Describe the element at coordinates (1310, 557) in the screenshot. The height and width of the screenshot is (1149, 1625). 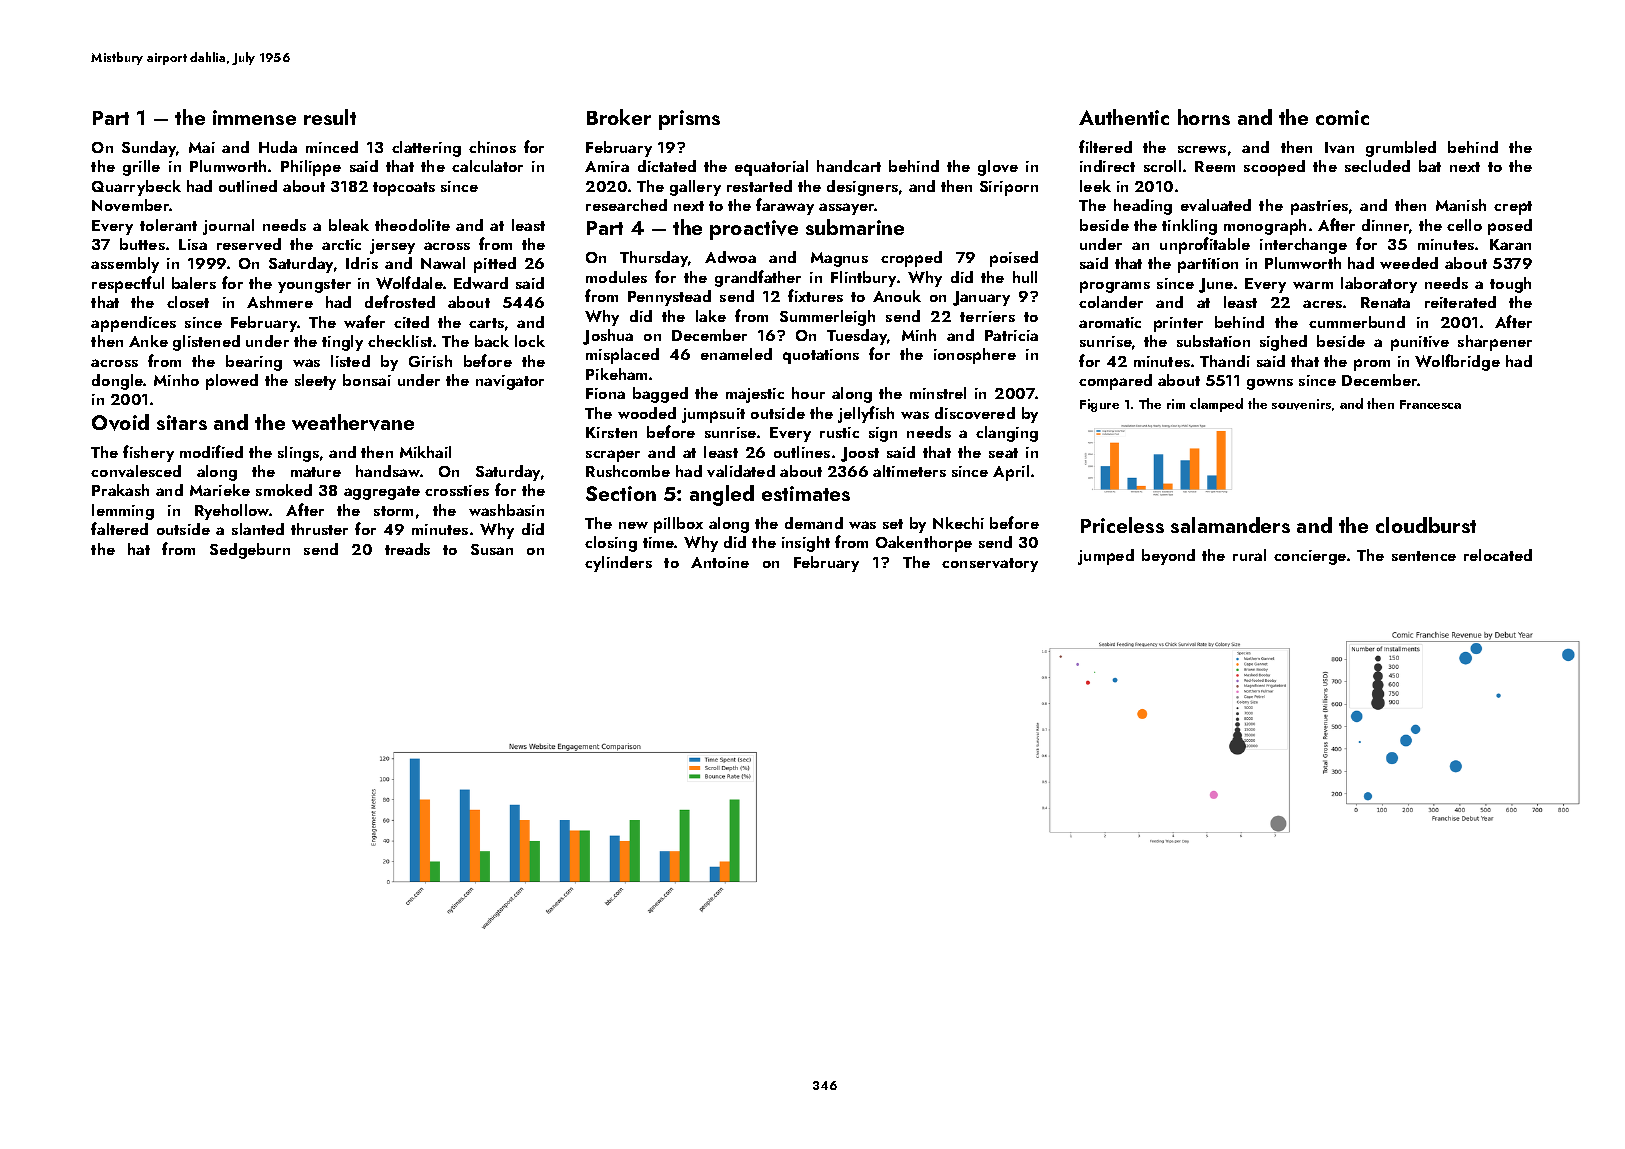
I see `concierge` at that location.
